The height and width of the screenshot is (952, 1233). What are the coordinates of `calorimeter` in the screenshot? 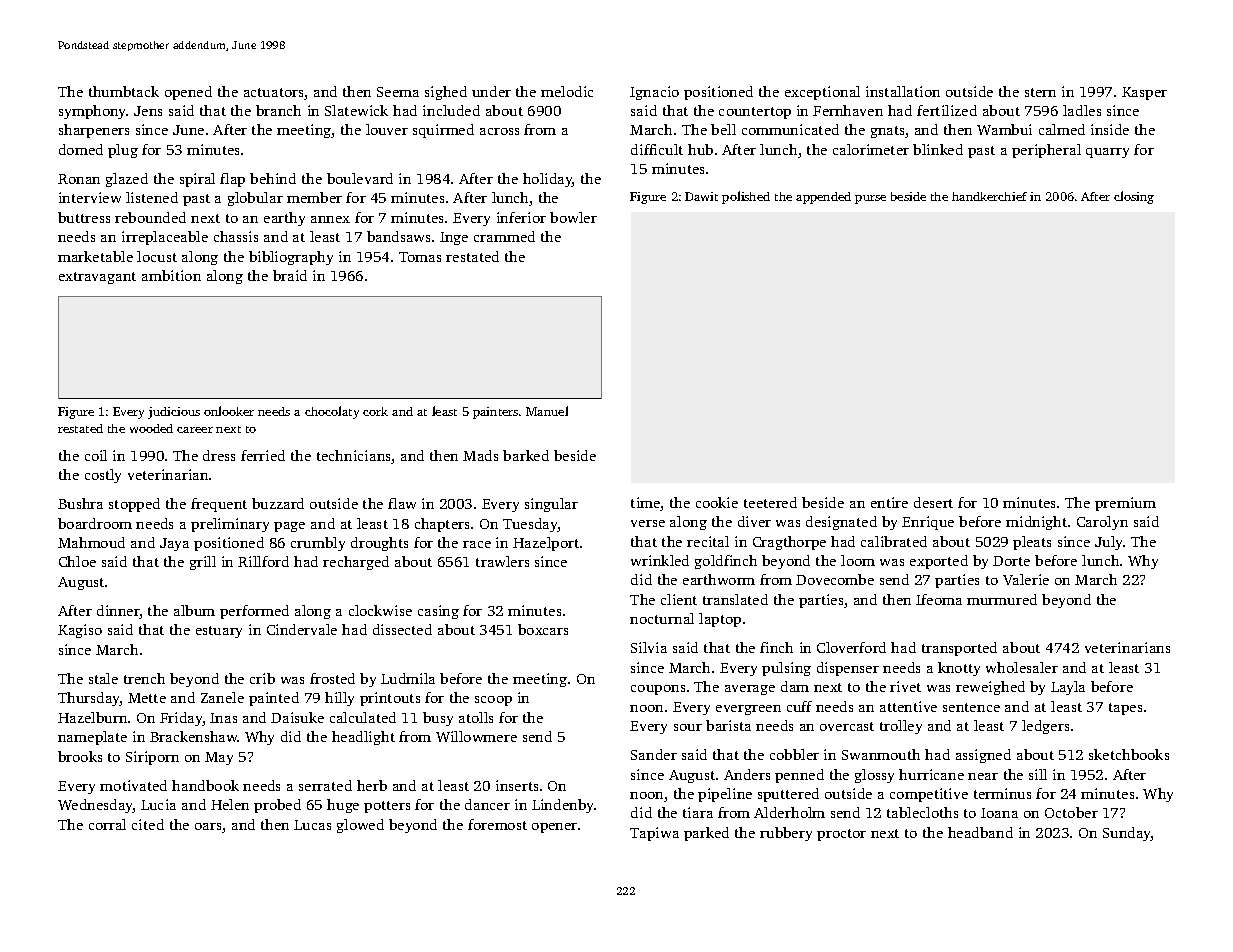 It's located at (871, 149).
